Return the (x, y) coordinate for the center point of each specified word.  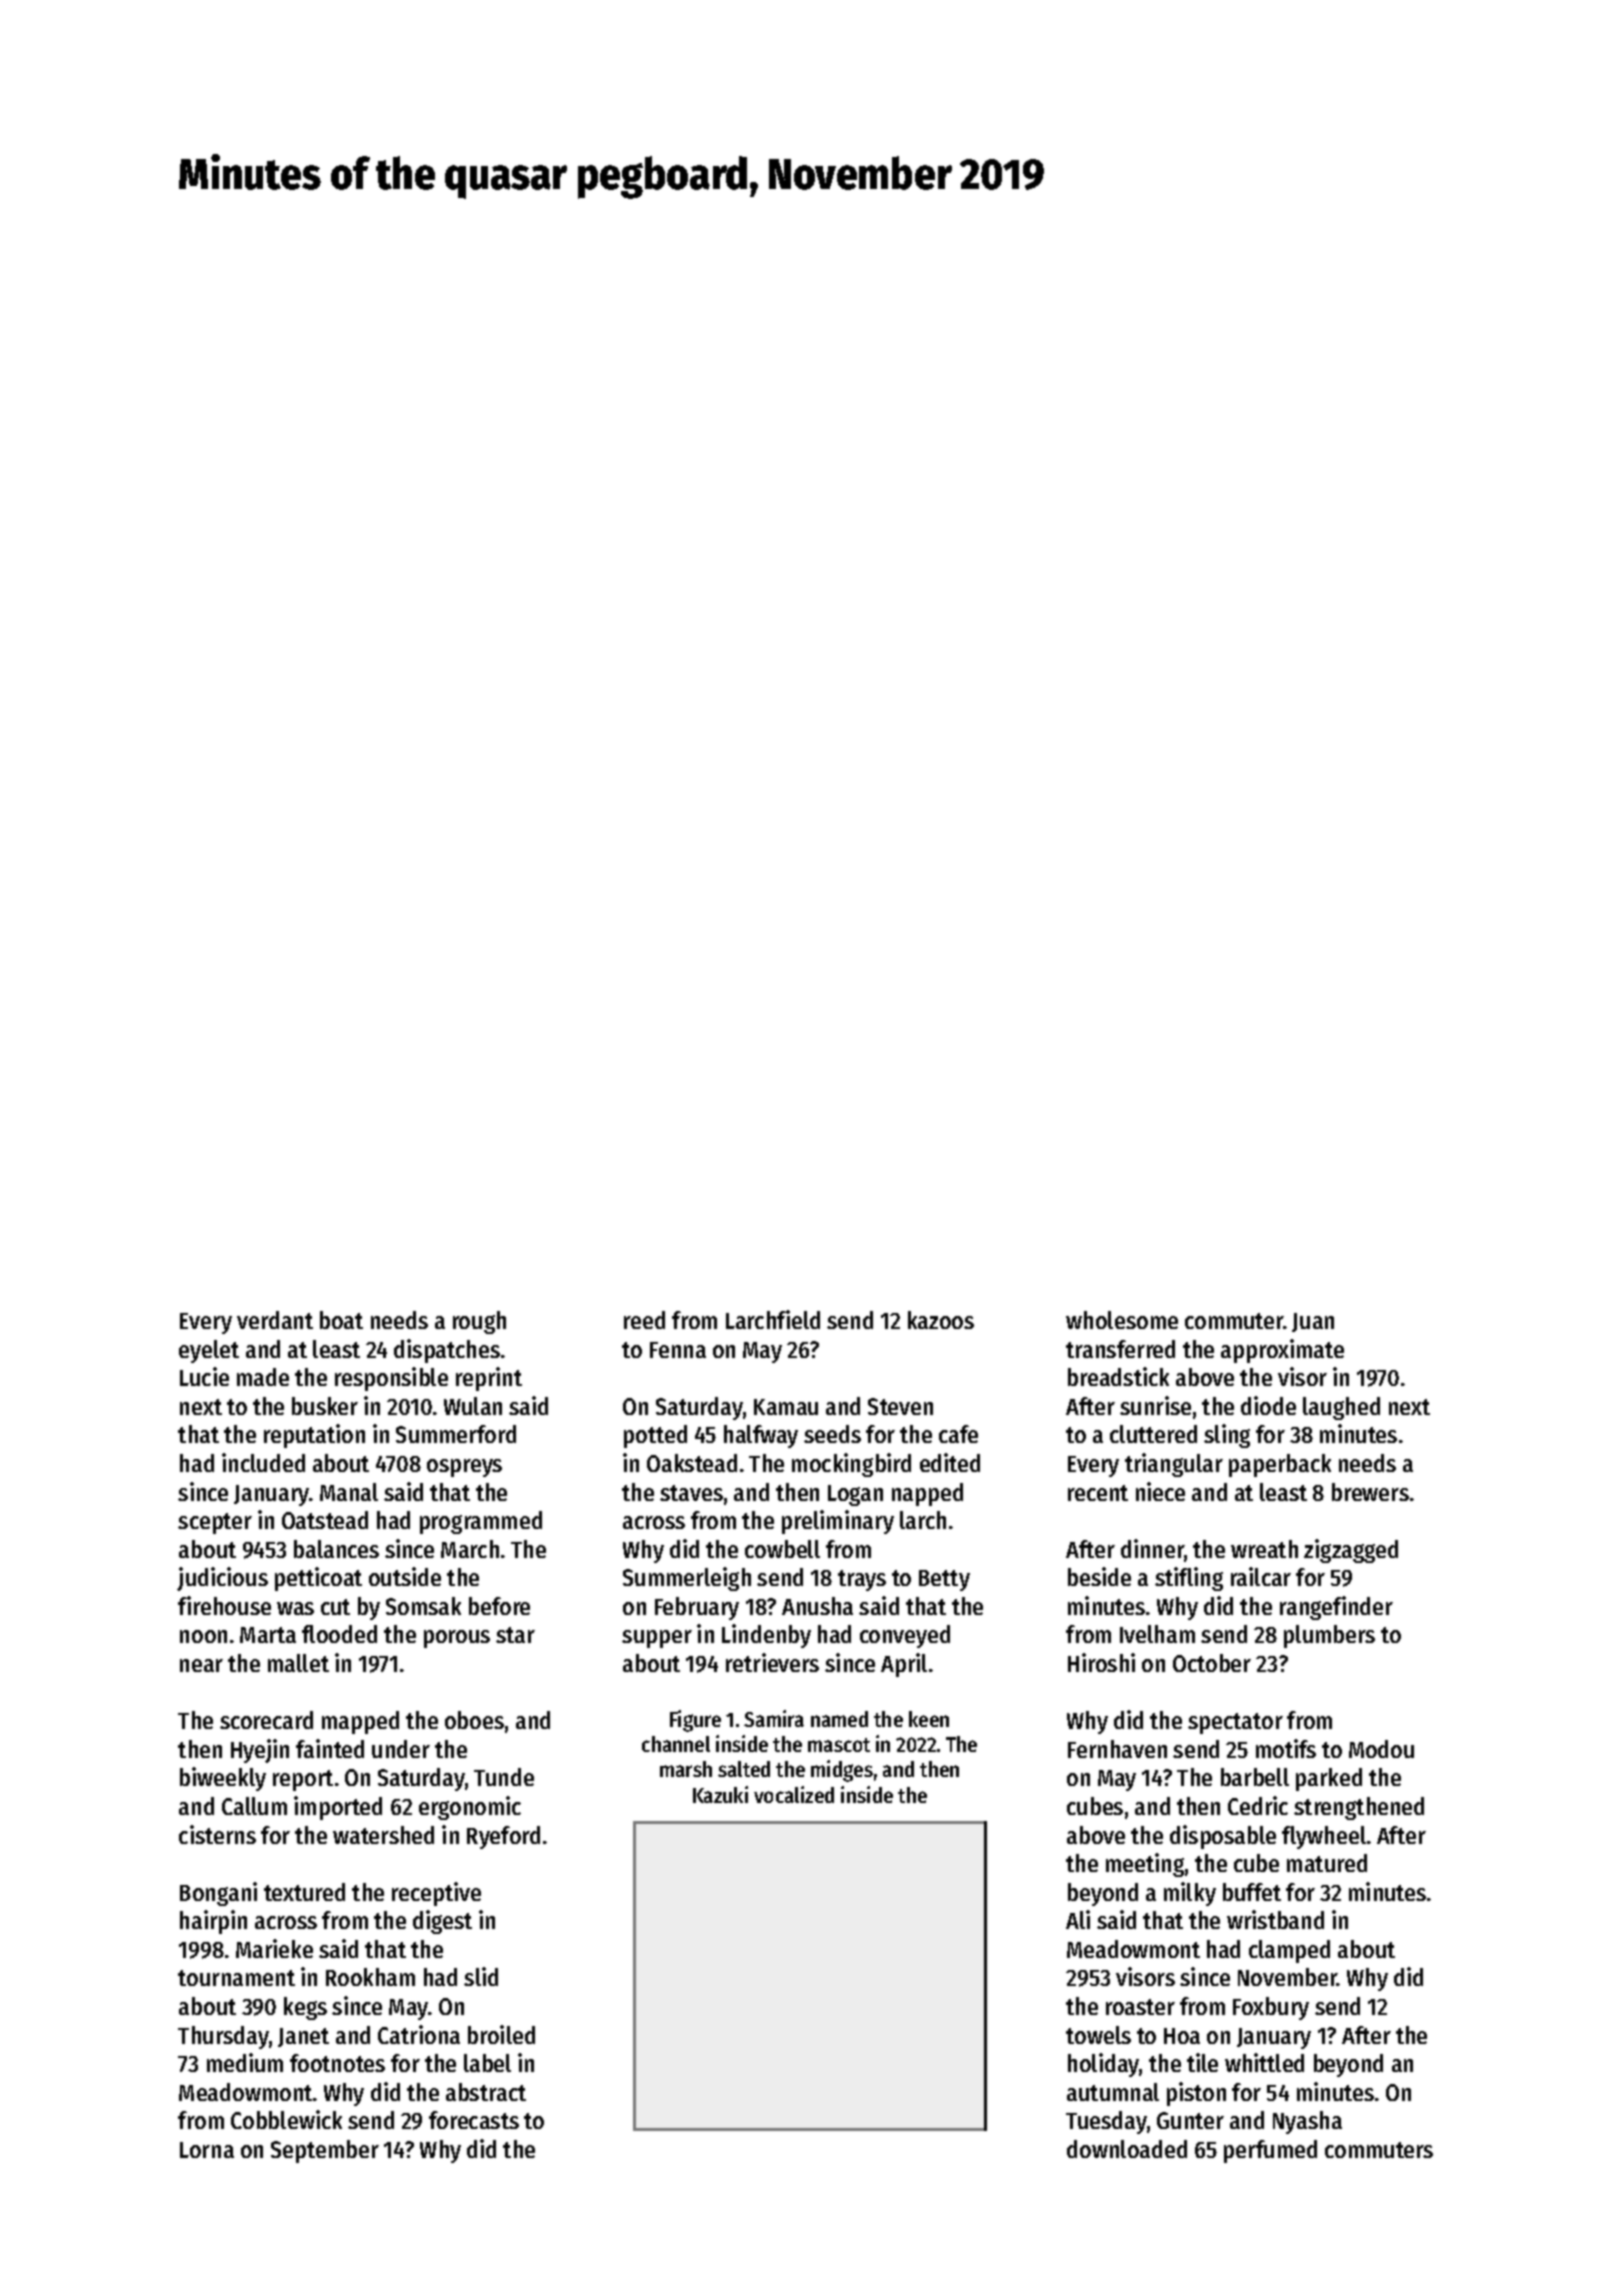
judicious (222, 1579)
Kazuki (720, 1794)
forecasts (474, 2120)
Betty (944, 1580)
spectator (1235, 1723)
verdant (275, 1320)
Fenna (678, 1350)
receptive (436, 1894)
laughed (1341, 1408)
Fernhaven (1117, 1749)
